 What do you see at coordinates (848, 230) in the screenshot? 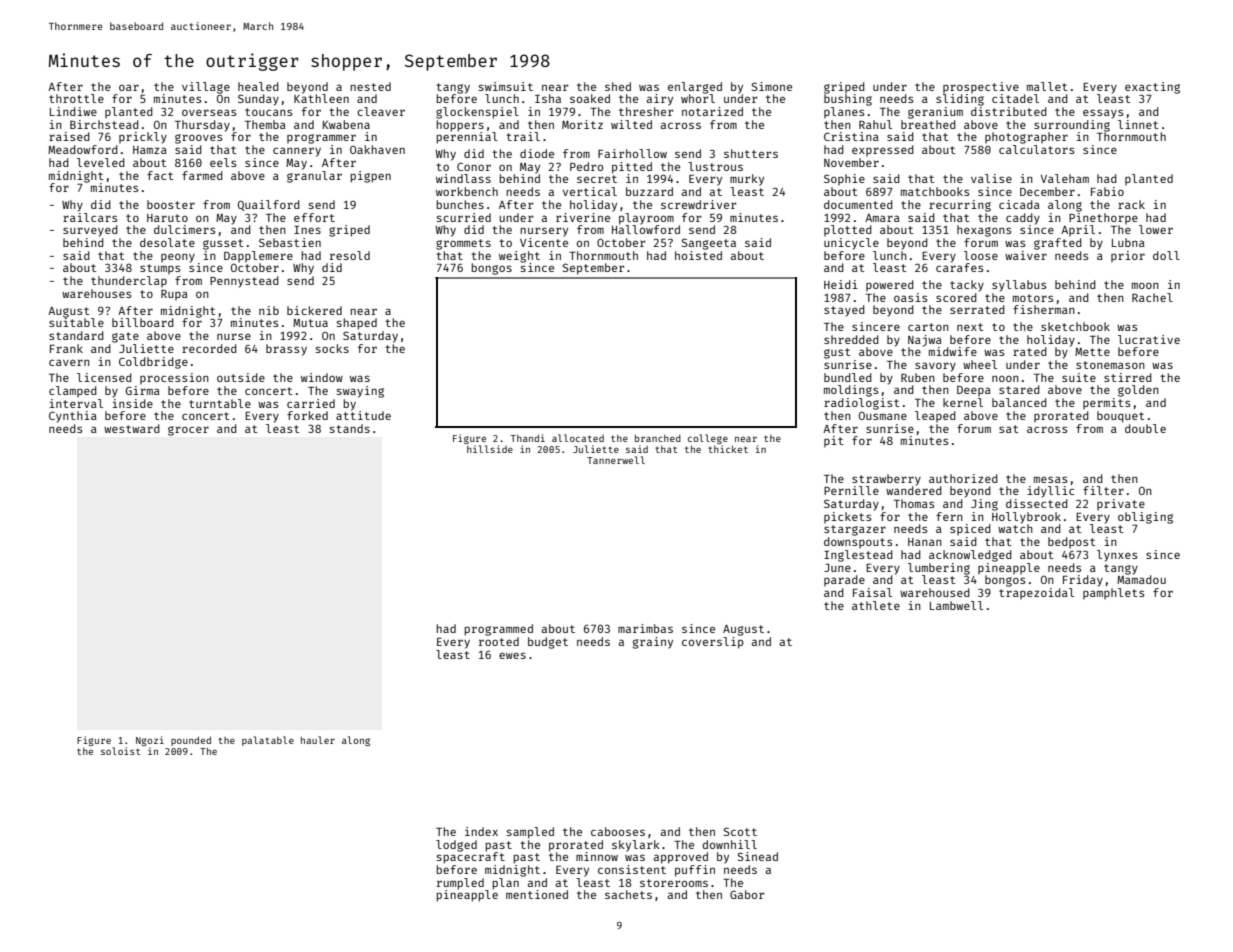
I see `plotted` at bounding box center [848, 230].
